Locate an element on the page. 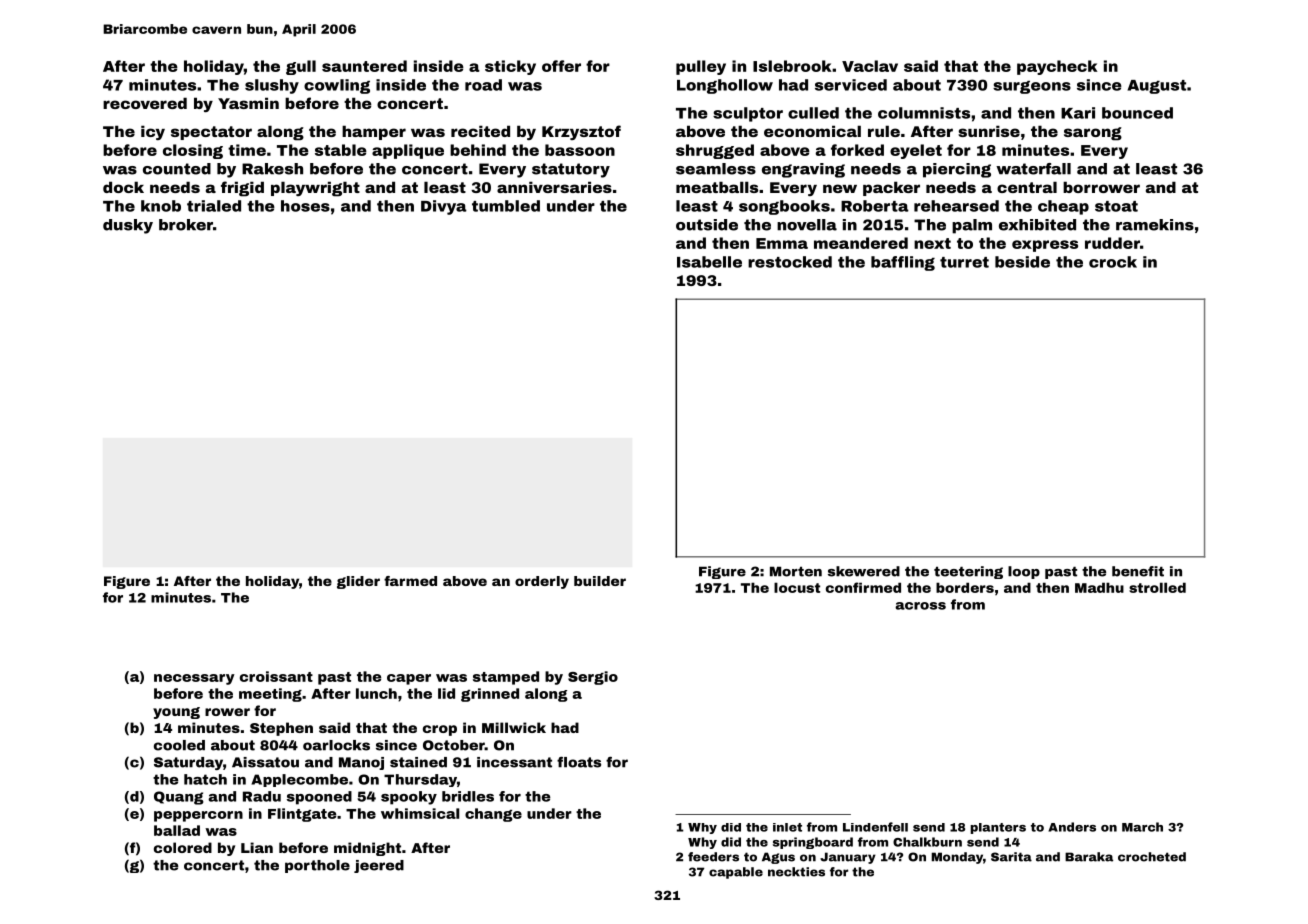  sauntered is located at coordinates (364, 66).
